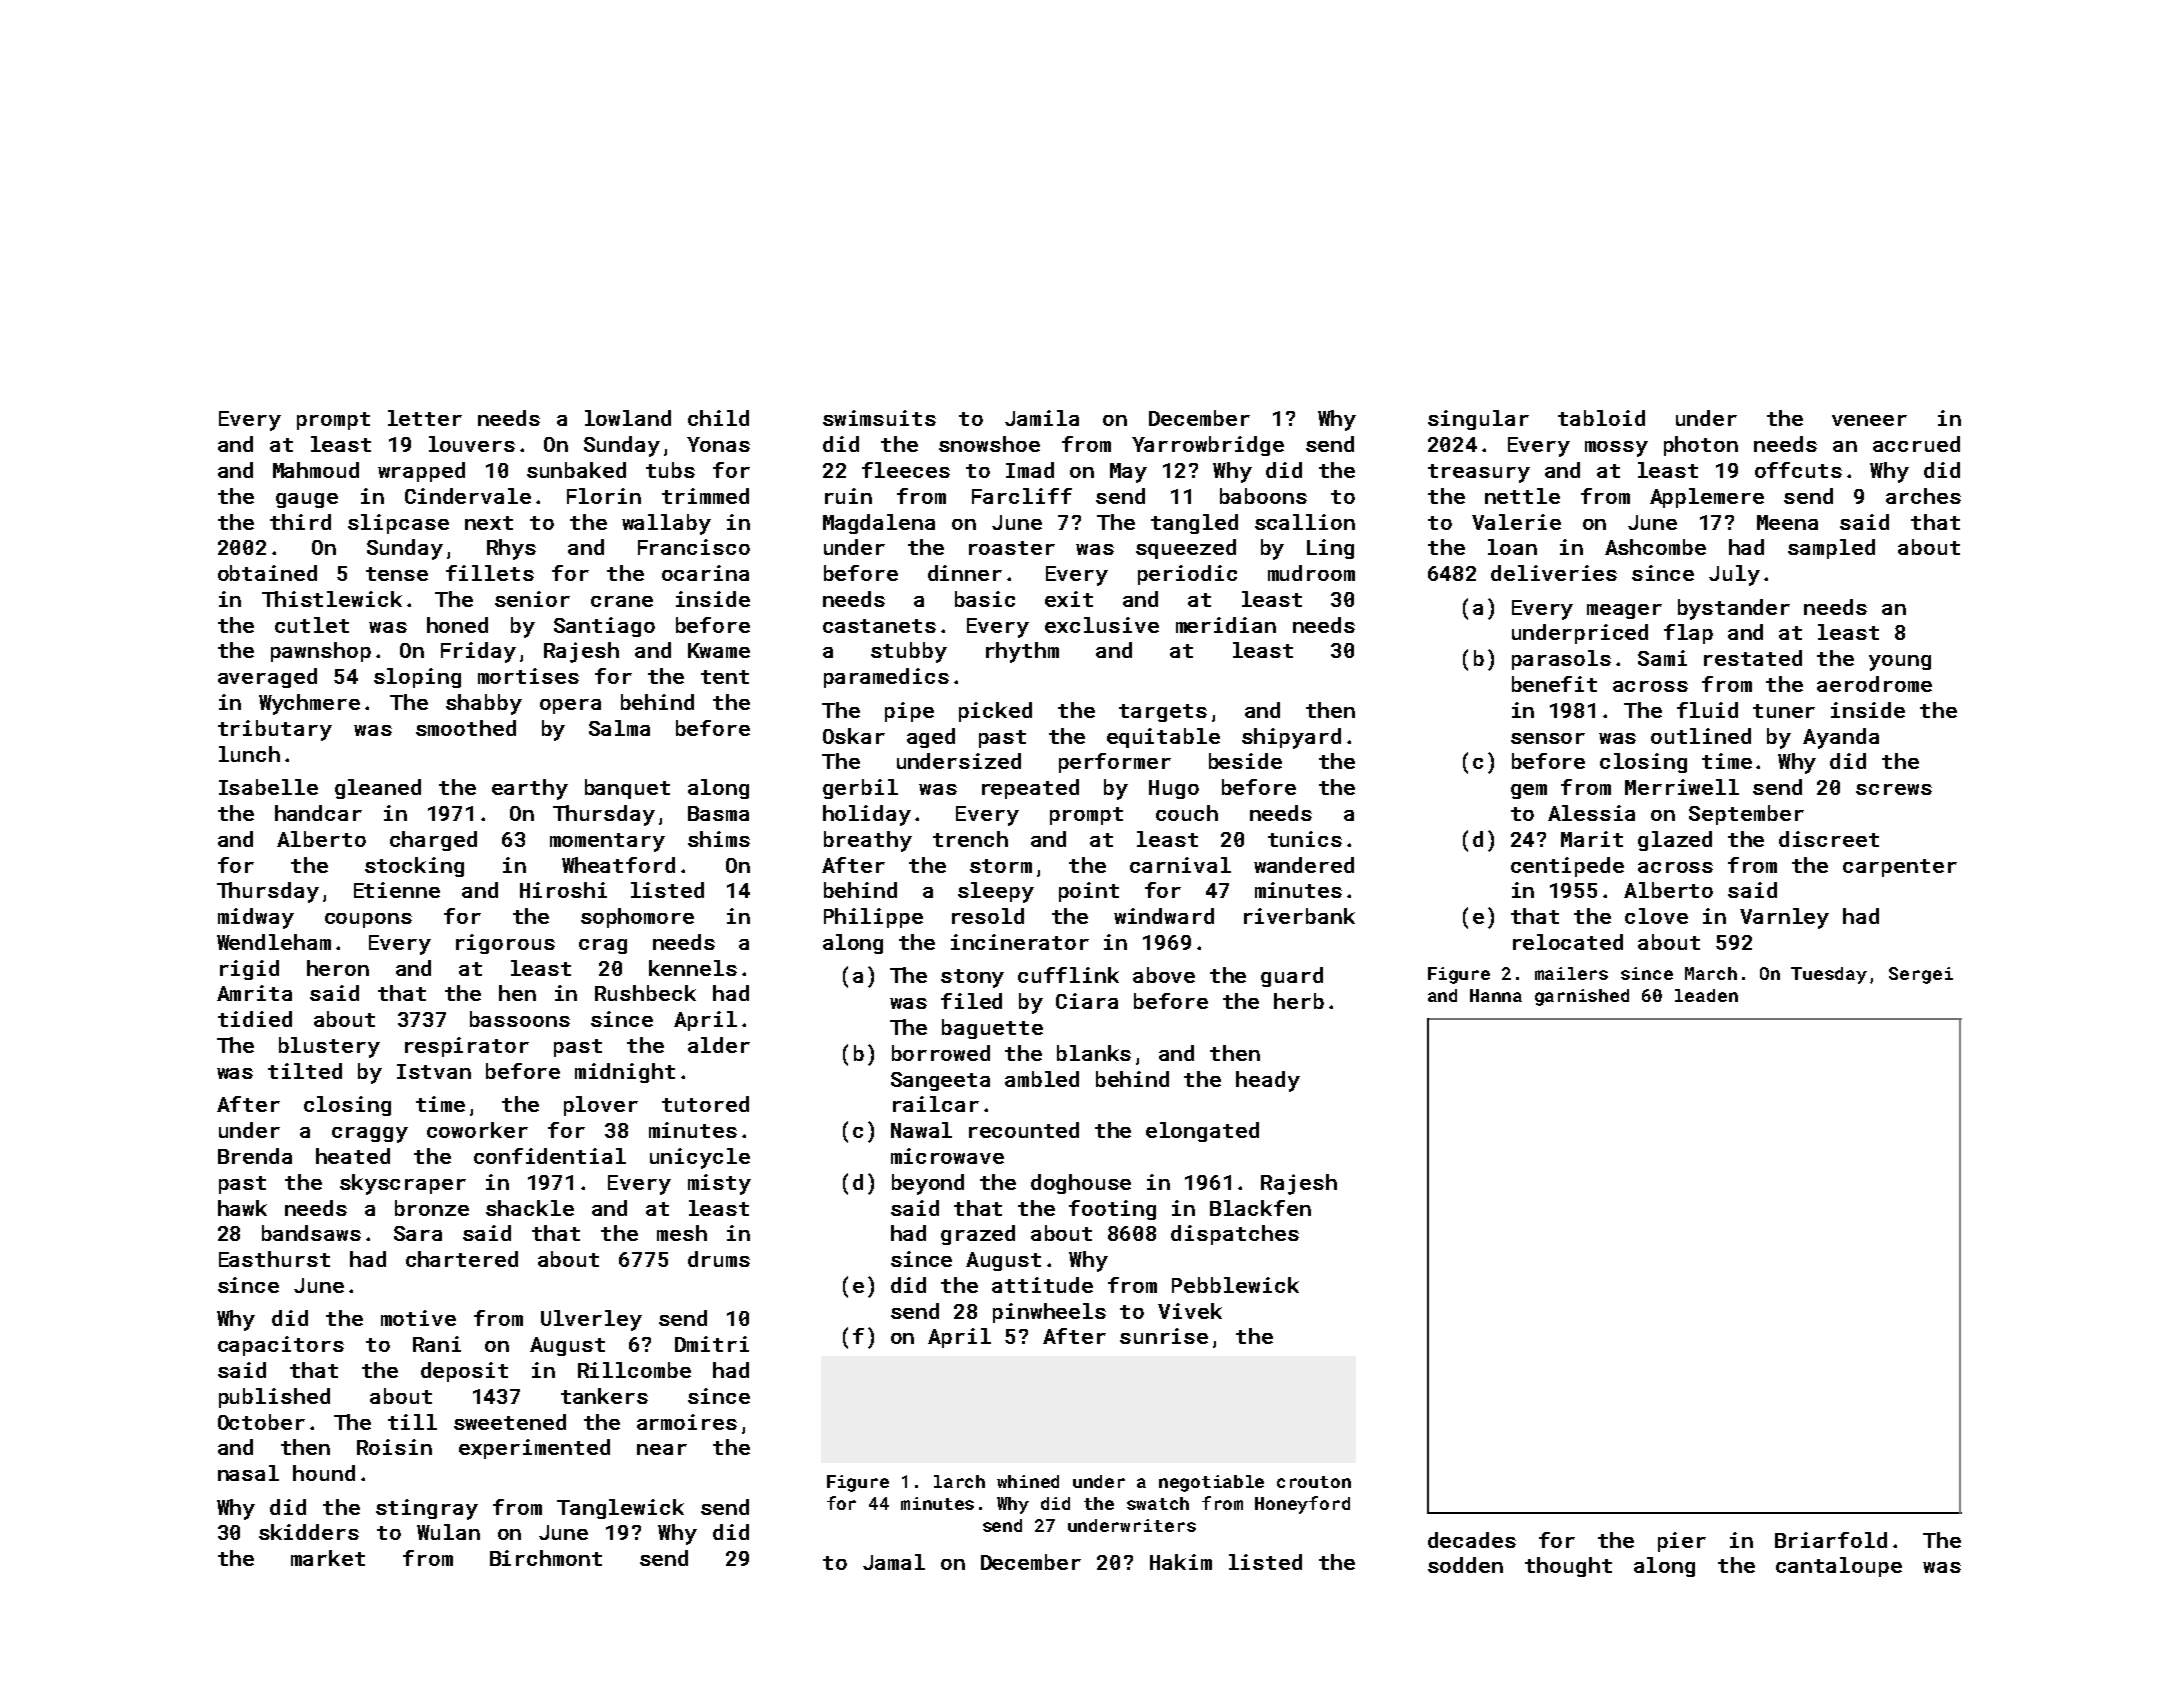 This screenshot has width=2178, height=1683. I want to click on tubs, so click(670, 470).
